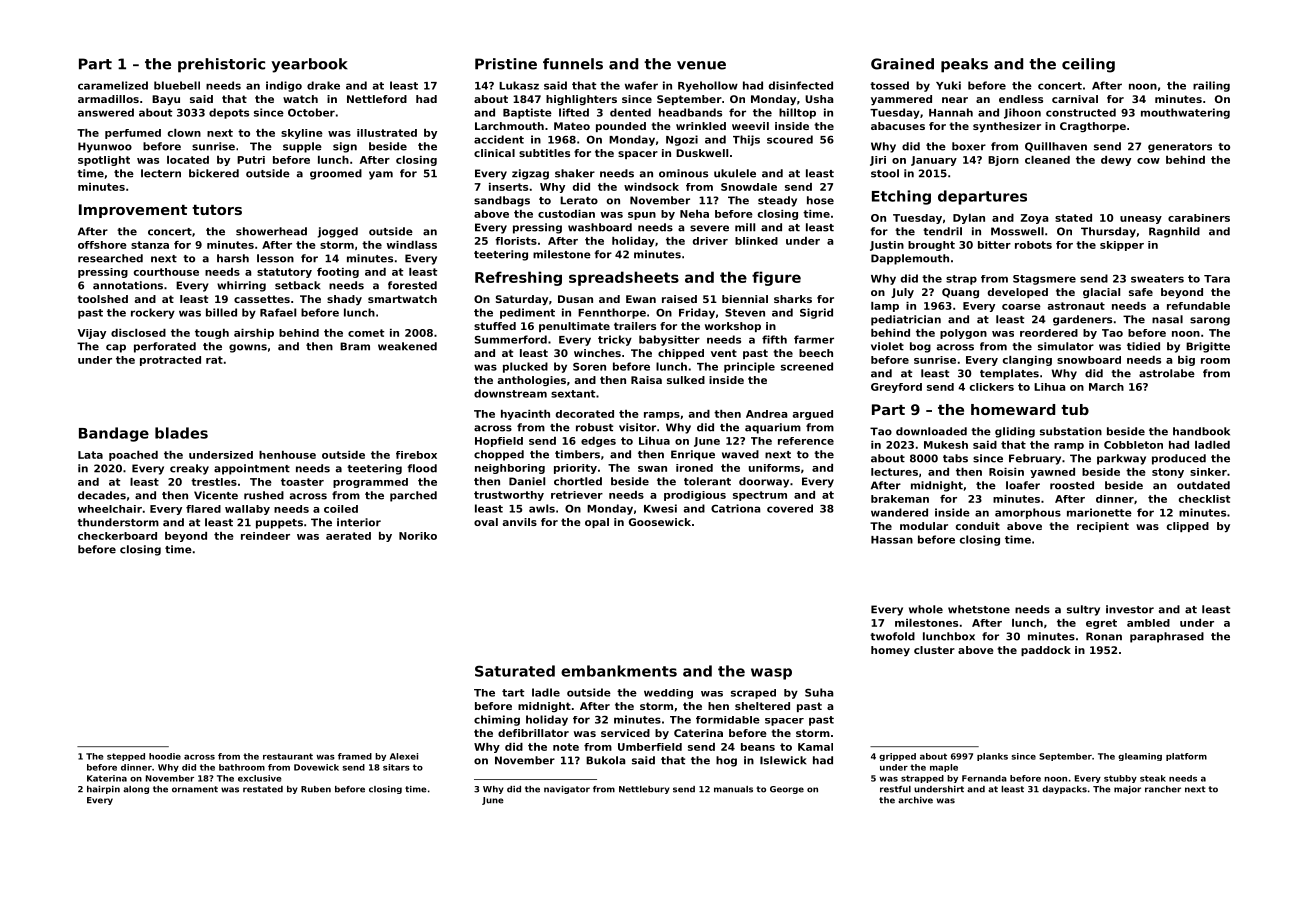  I want to click on Improvement, so click(133, 211).
